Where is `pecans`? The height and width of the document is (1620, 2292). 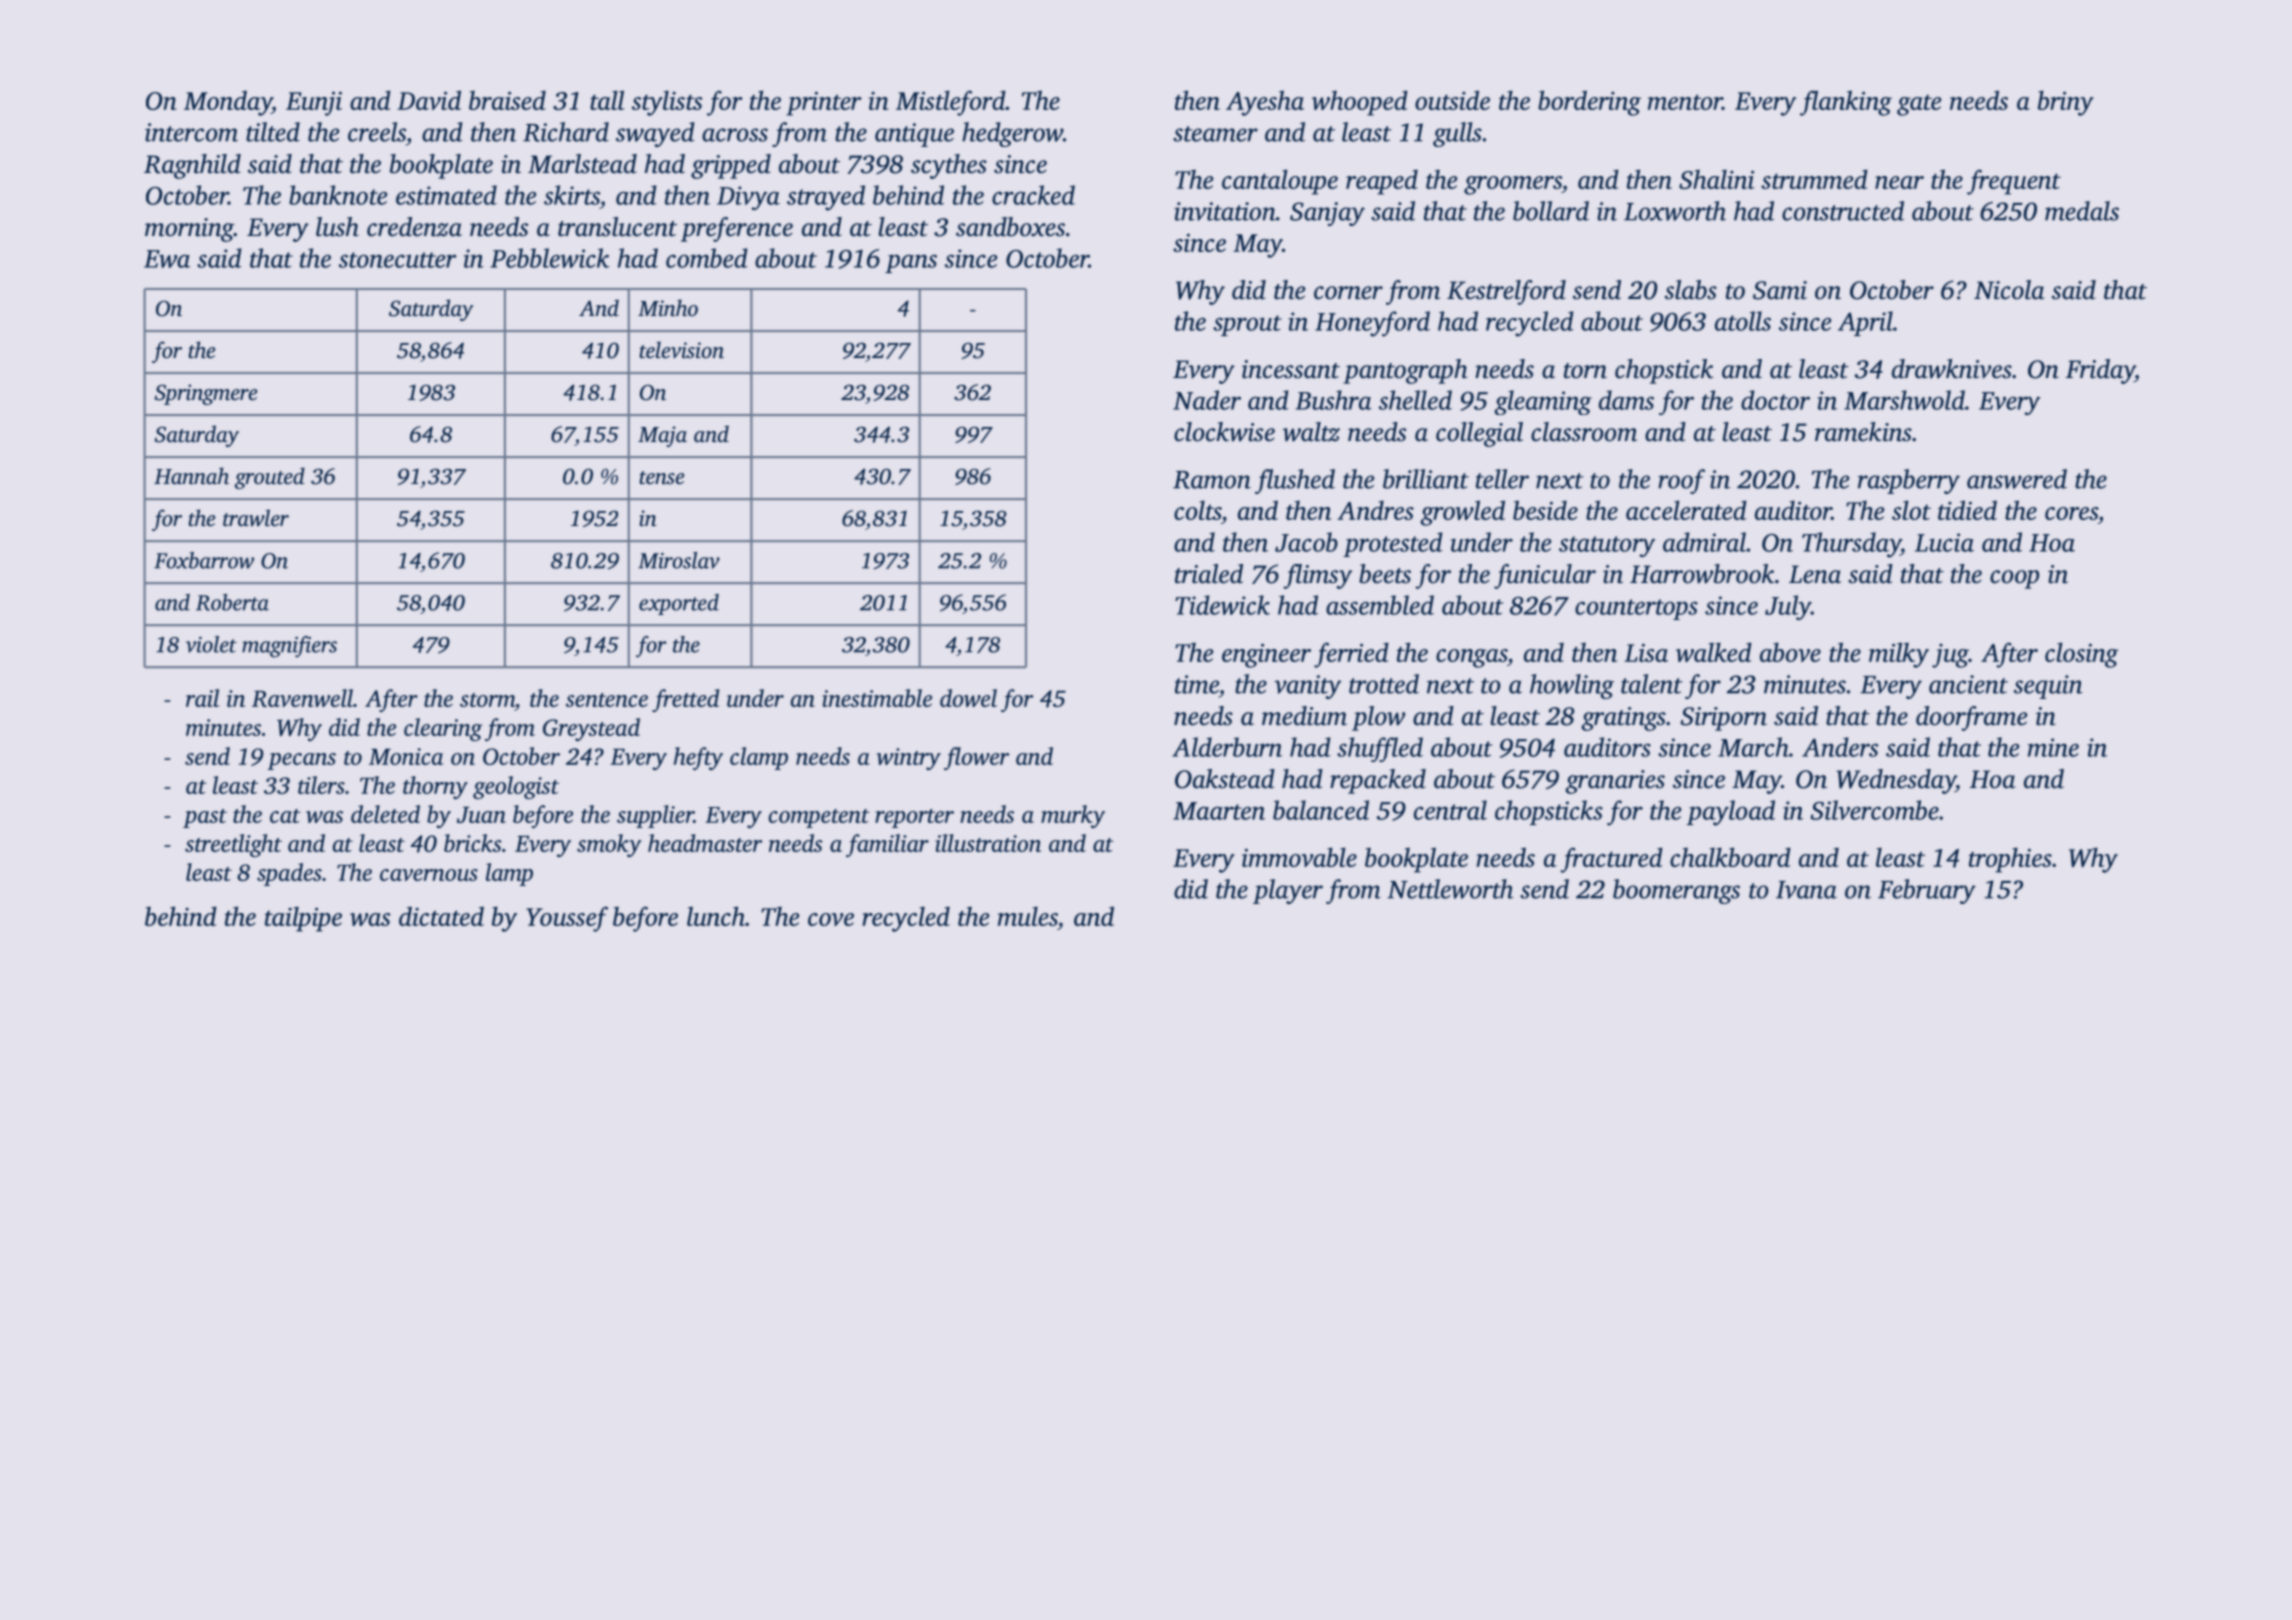
pecans is located at coordinates (301, 761).
